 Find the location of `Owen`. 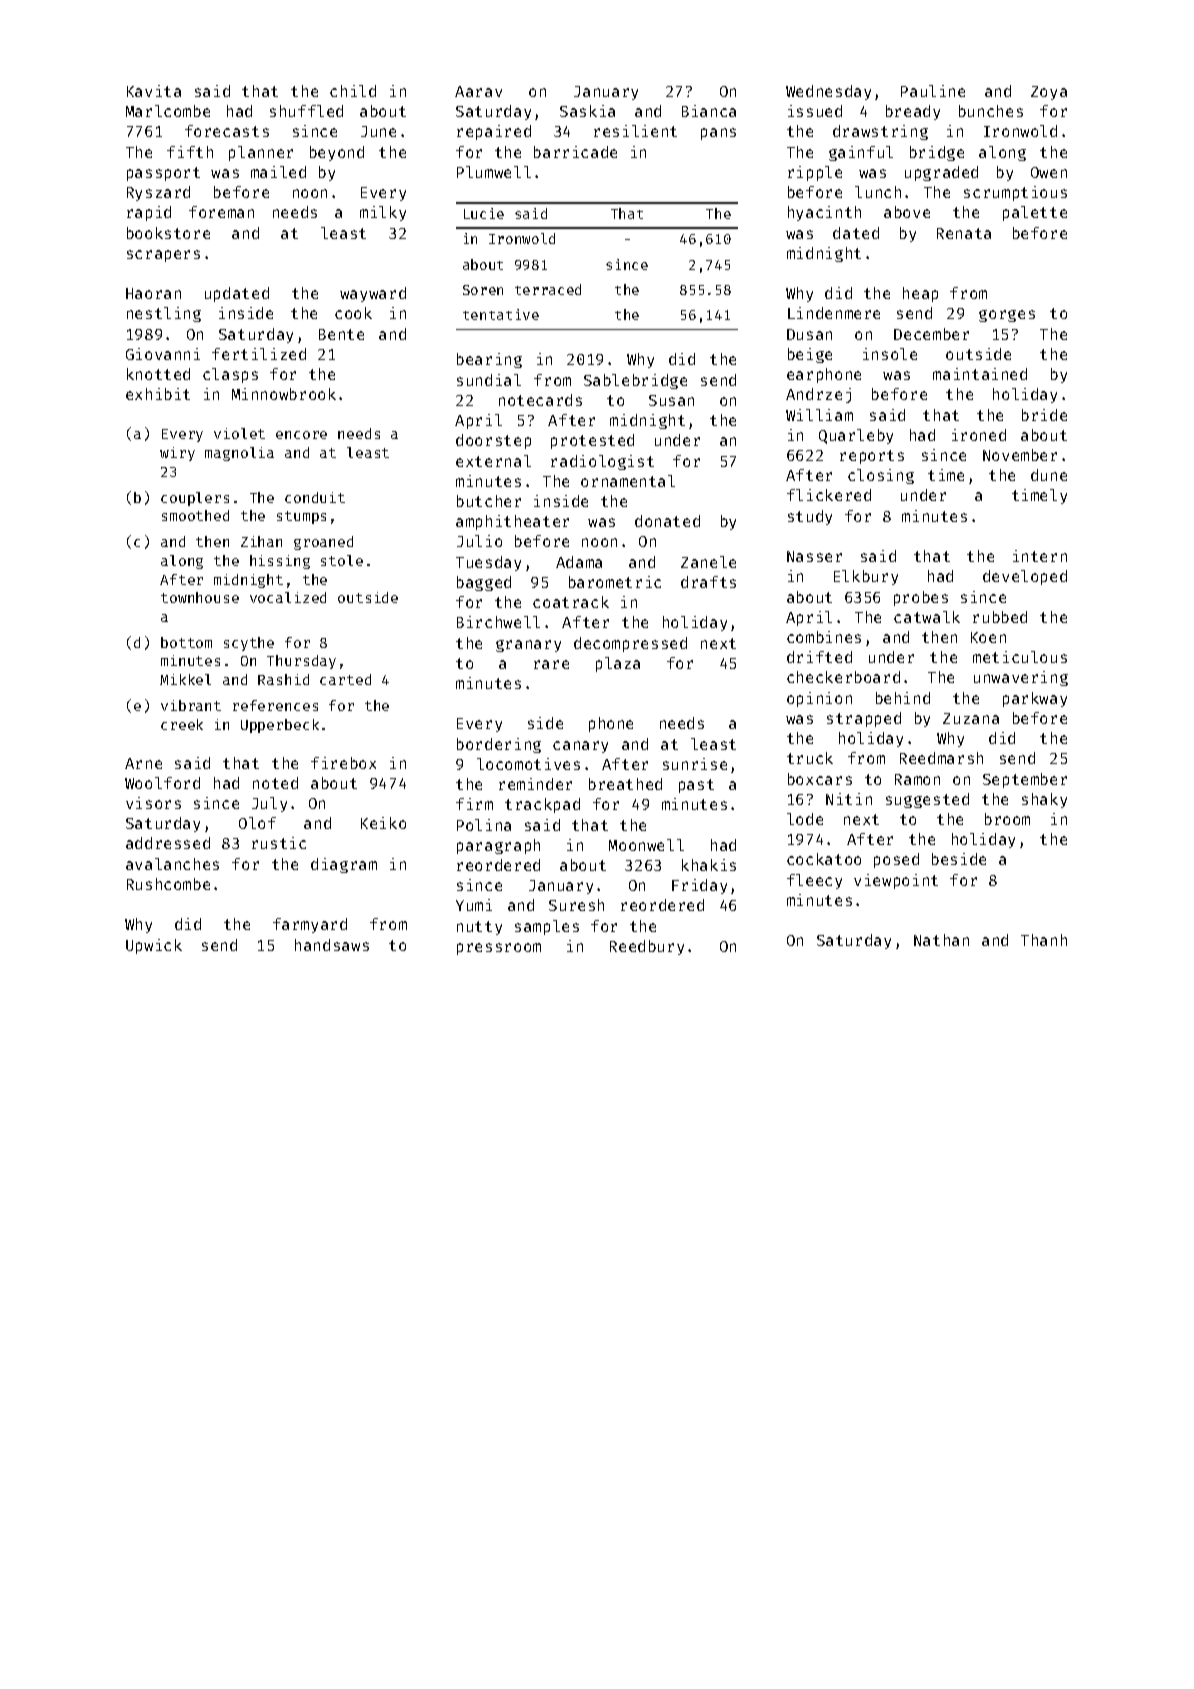

Owen is located at coordinates (1049, 172).
